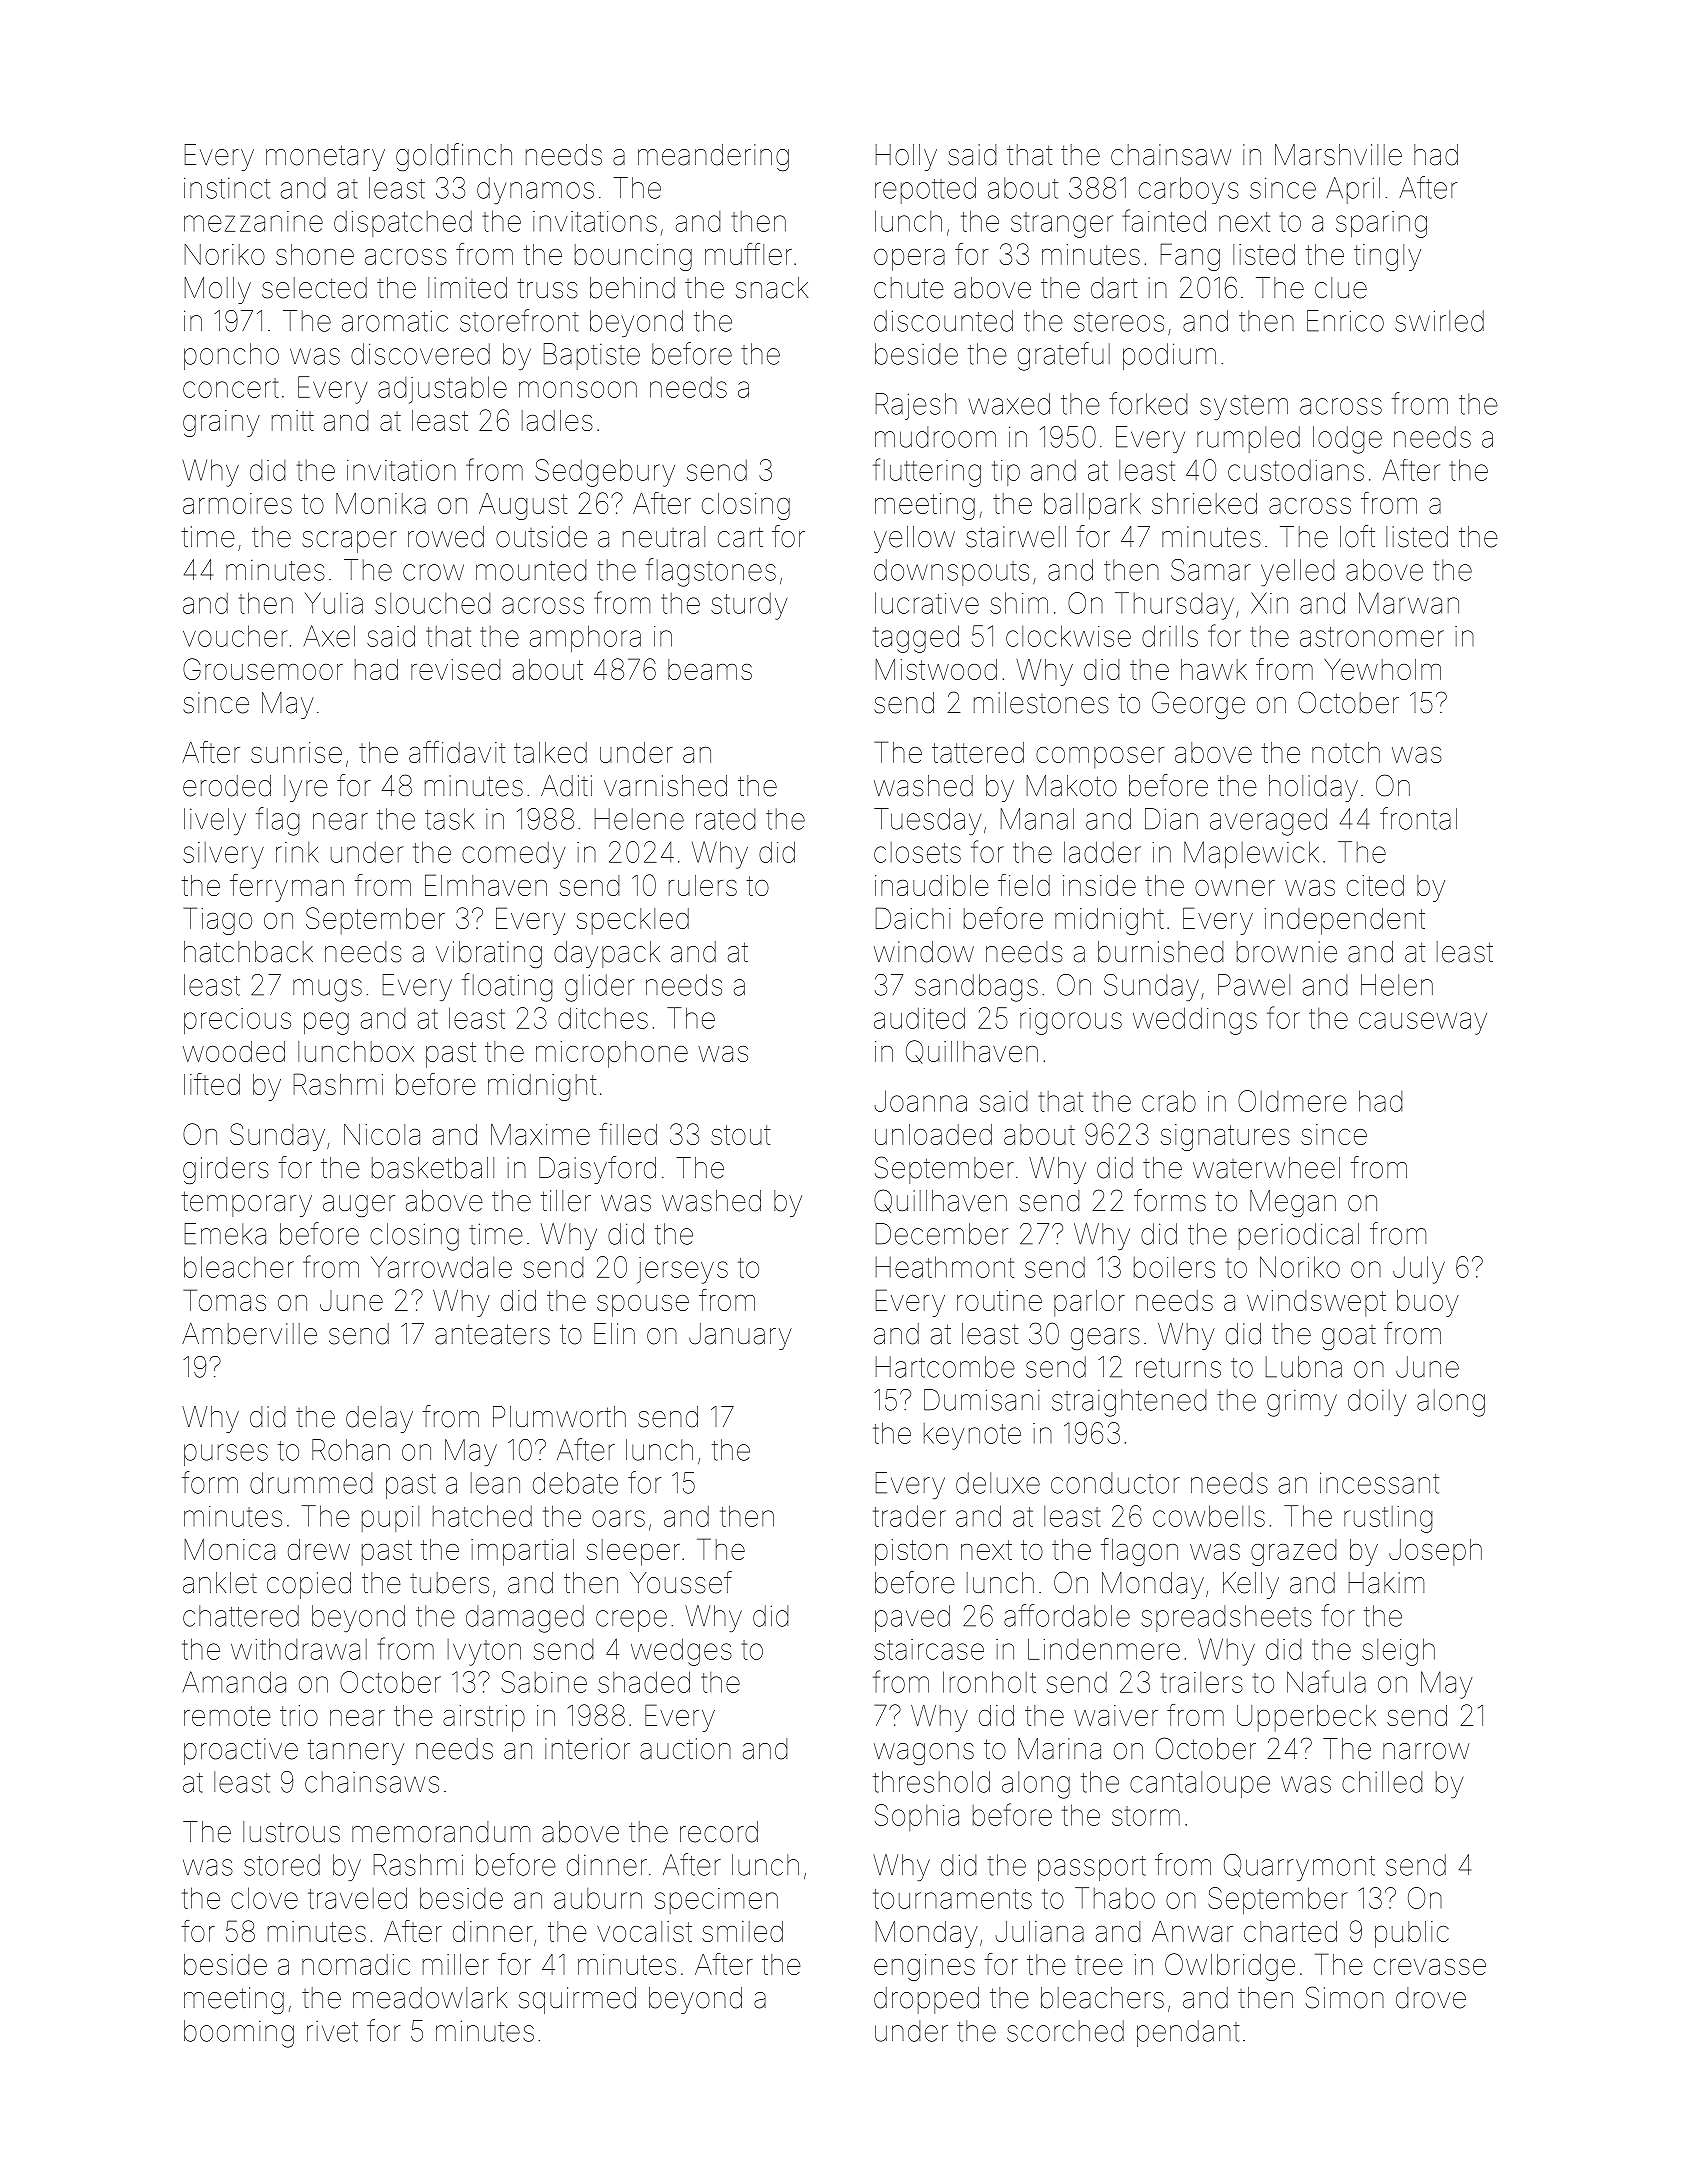  What do you see at coordinates (1198, 705) in the document?
I see `George` at bounding box center [1198, 705].
